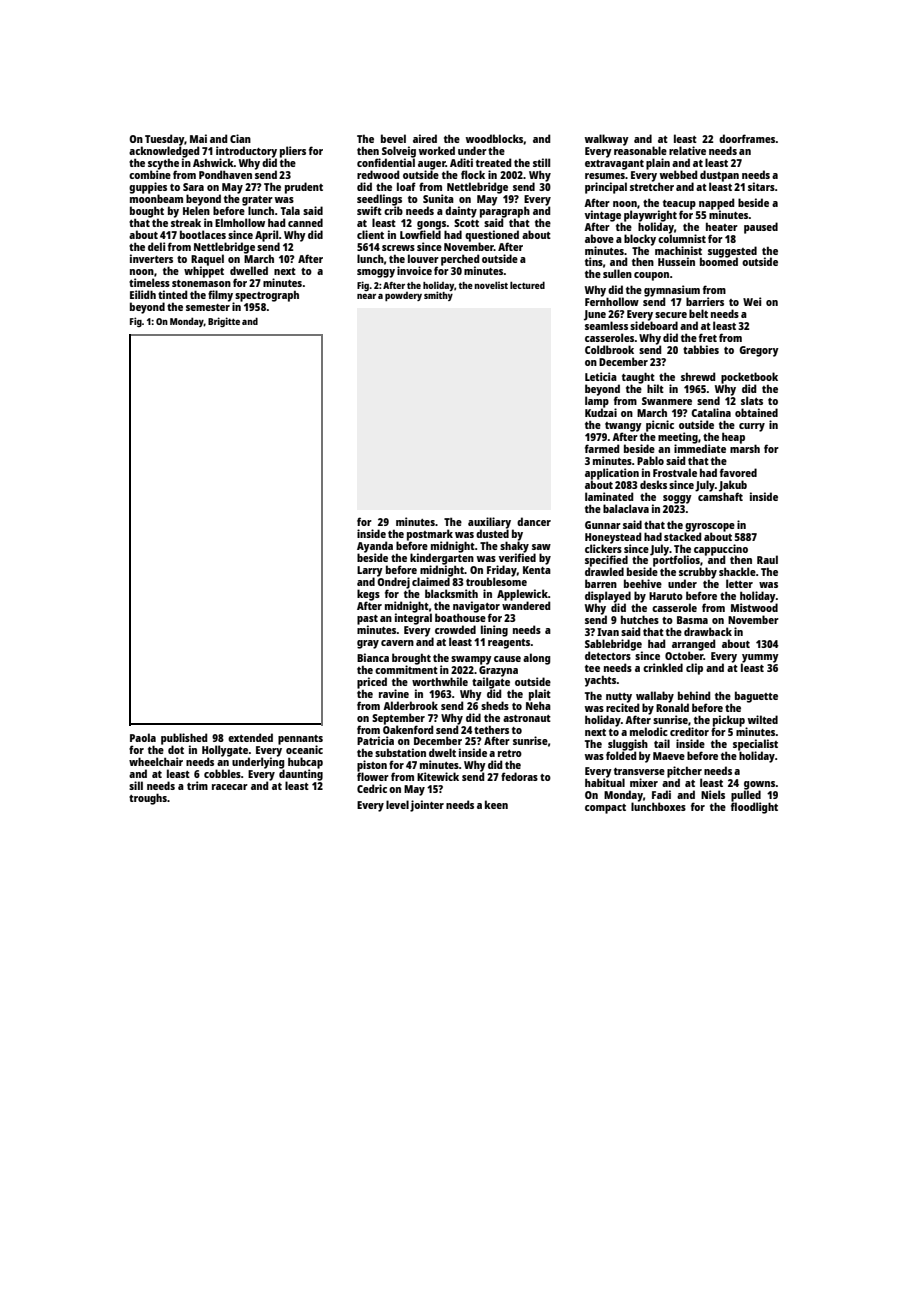  What do you see at coordinates (368, 595) in the document?
I see `kegs` at bounding box center [368, 595].
